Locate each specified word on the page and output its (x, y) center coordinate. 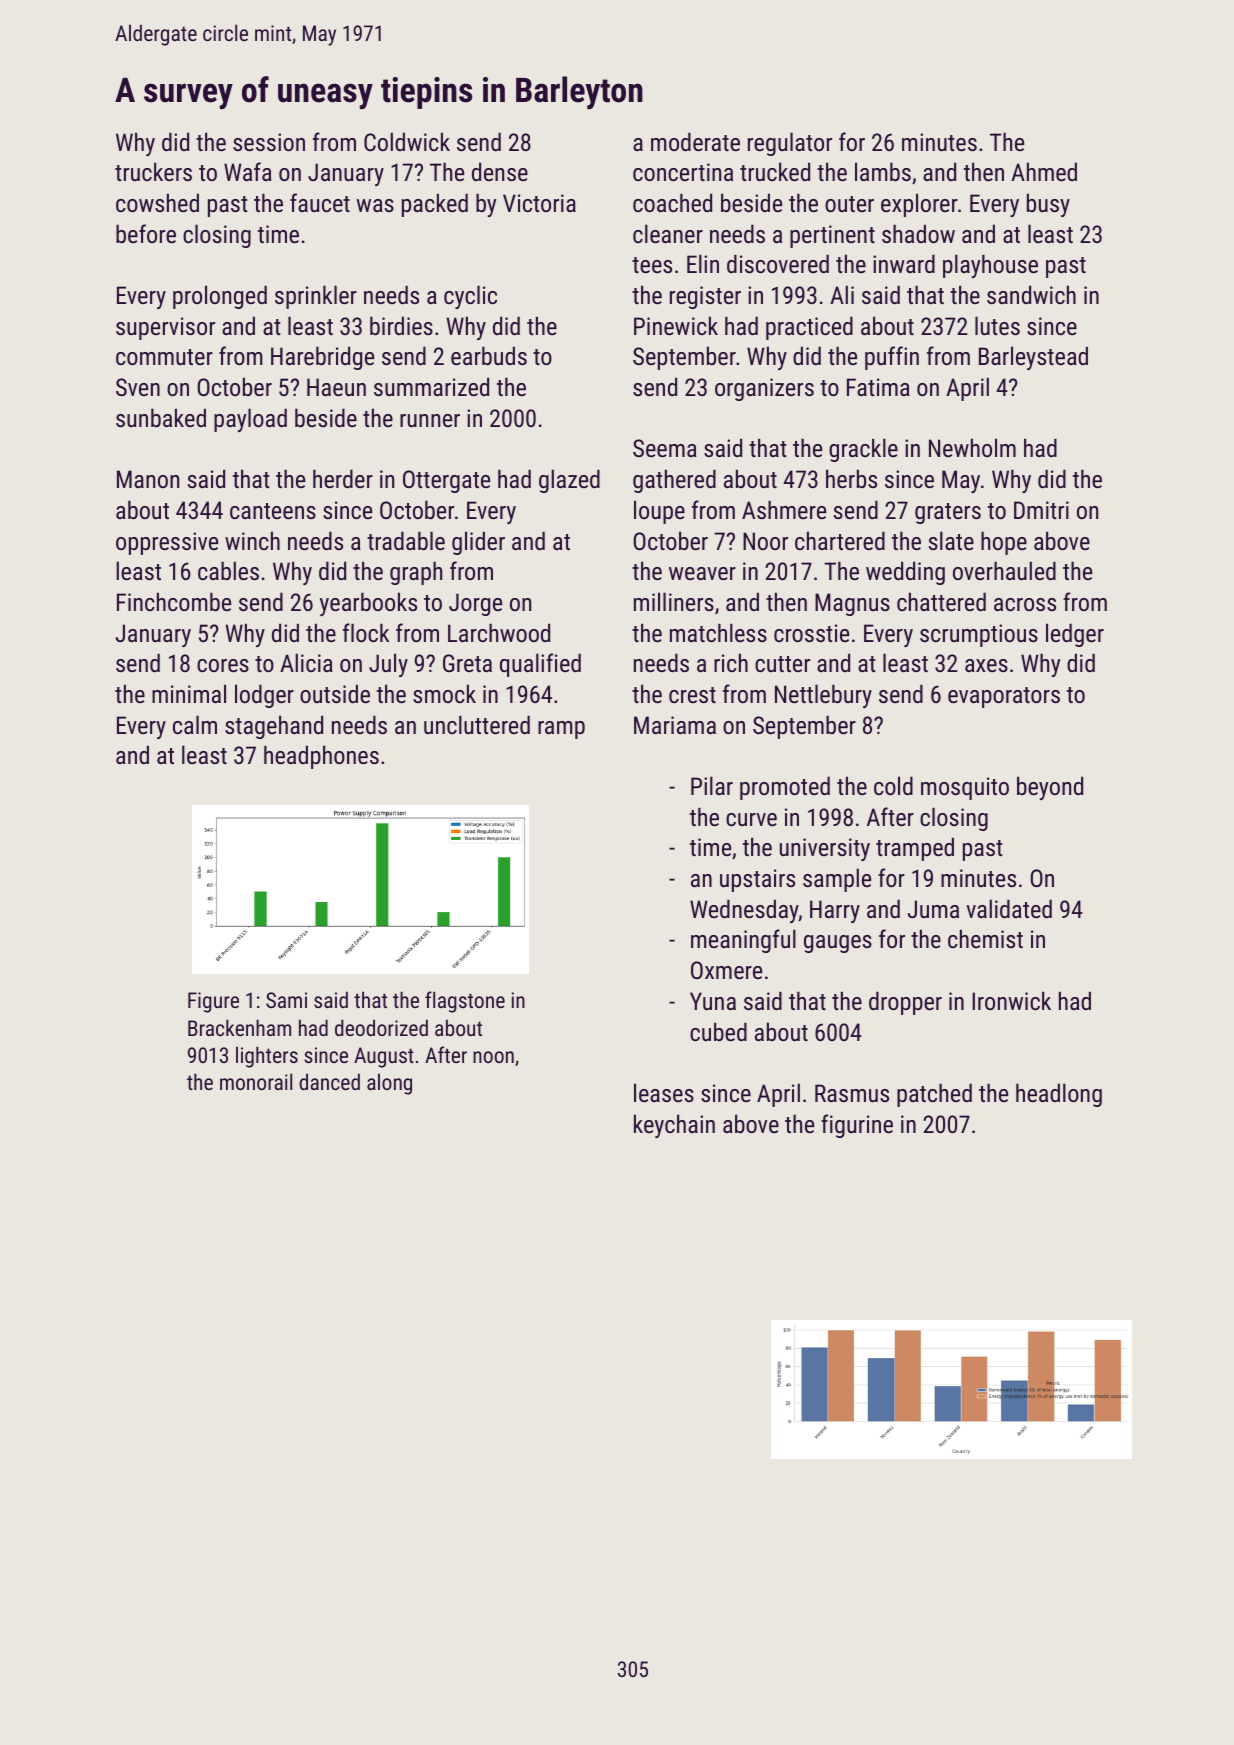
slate (951, 540)
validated (1009, 908)
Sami (286, 1000)
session (269, 142)
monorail (256, 1081)
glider (478, 543)
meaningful (743, 941)
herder (343, 478)
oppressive (167, 543)
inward (904, 263)
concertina (683, 172)
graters (948, 513)
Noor (765, 541)
